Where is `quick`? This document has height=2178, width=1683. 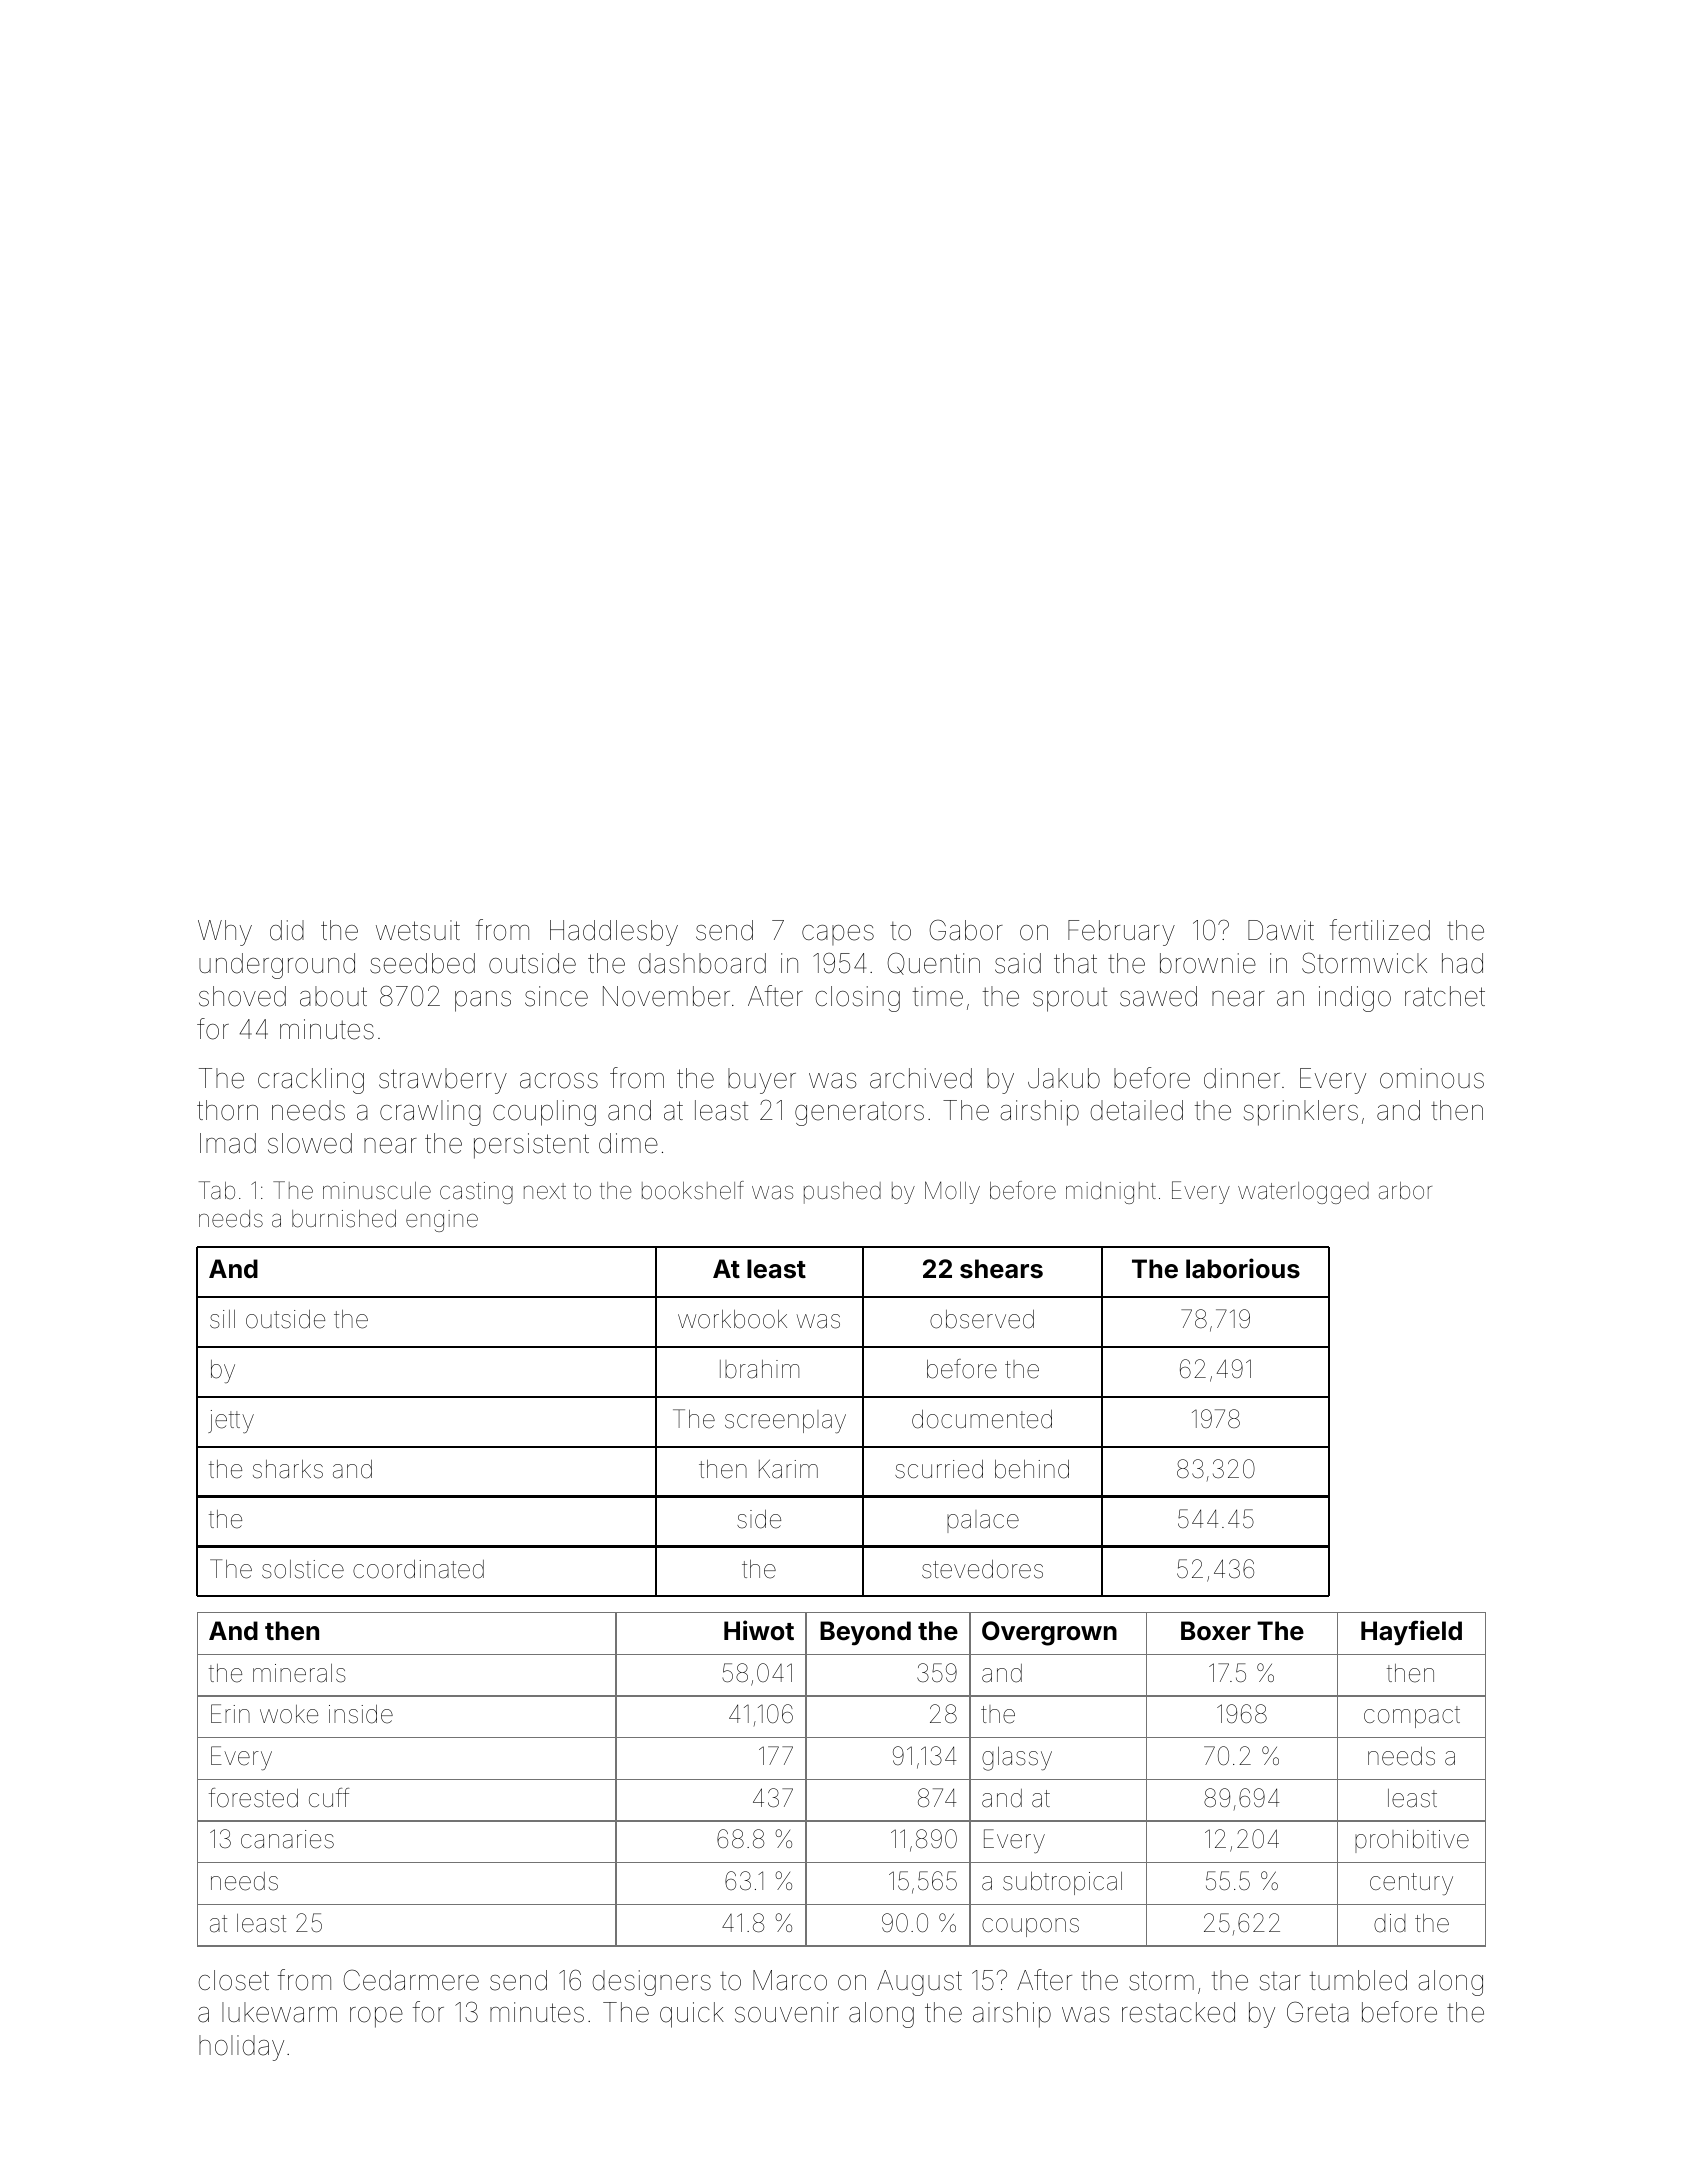 quick is located at coordinates (692, 2015).
